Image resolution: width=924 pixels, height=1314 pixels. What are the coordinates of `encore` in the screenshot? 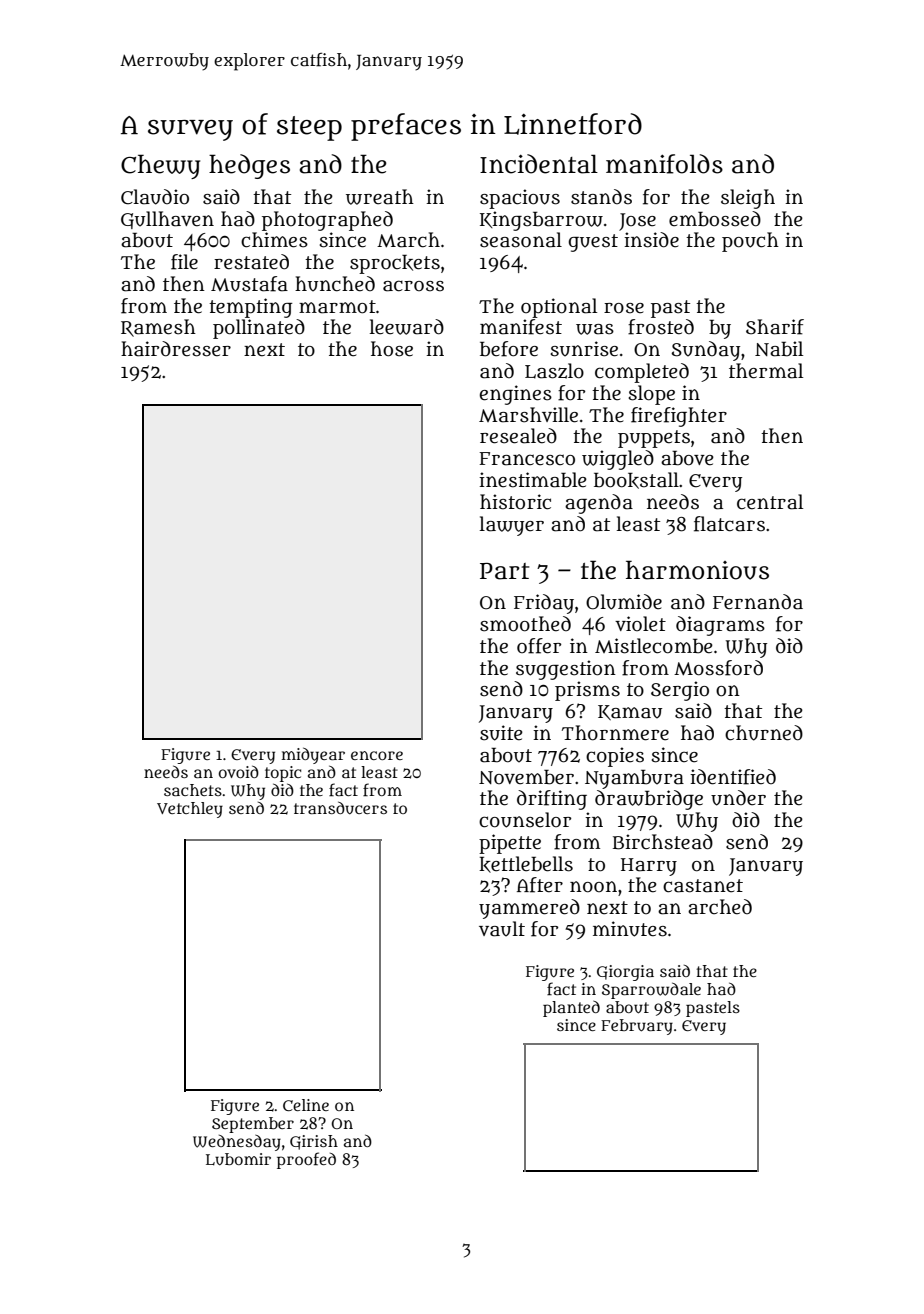 It's located at (377, 755).
